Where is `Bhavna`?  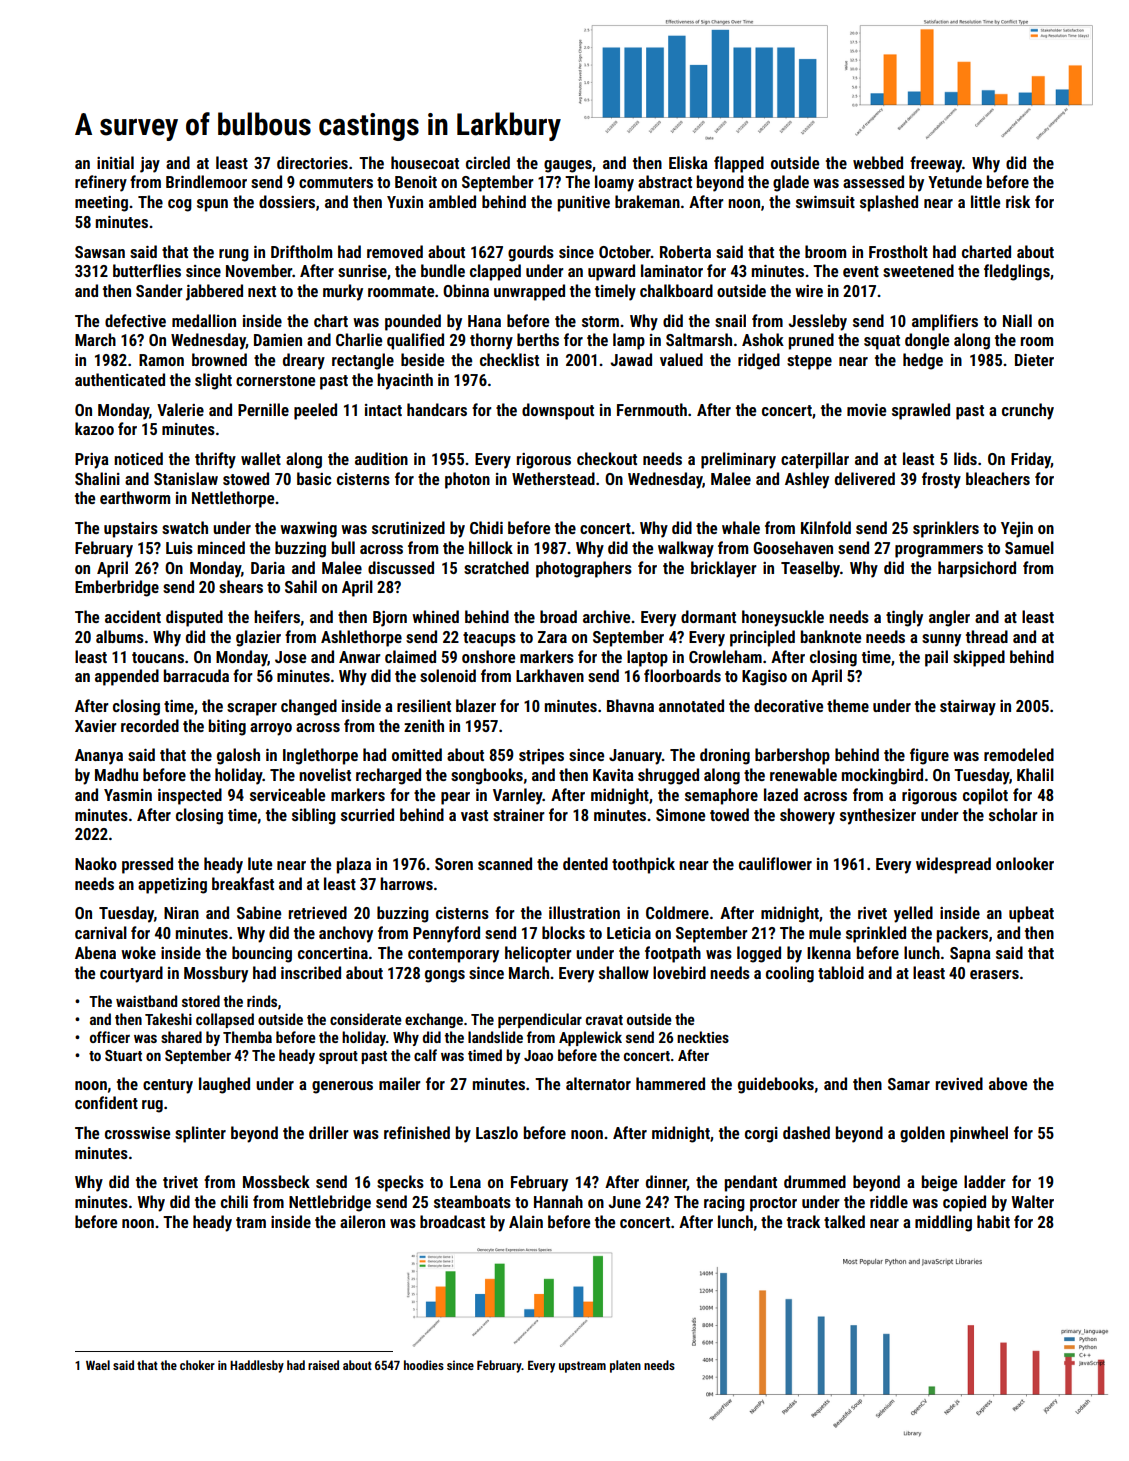
Bhavna is located at coordinates (630, 705).
